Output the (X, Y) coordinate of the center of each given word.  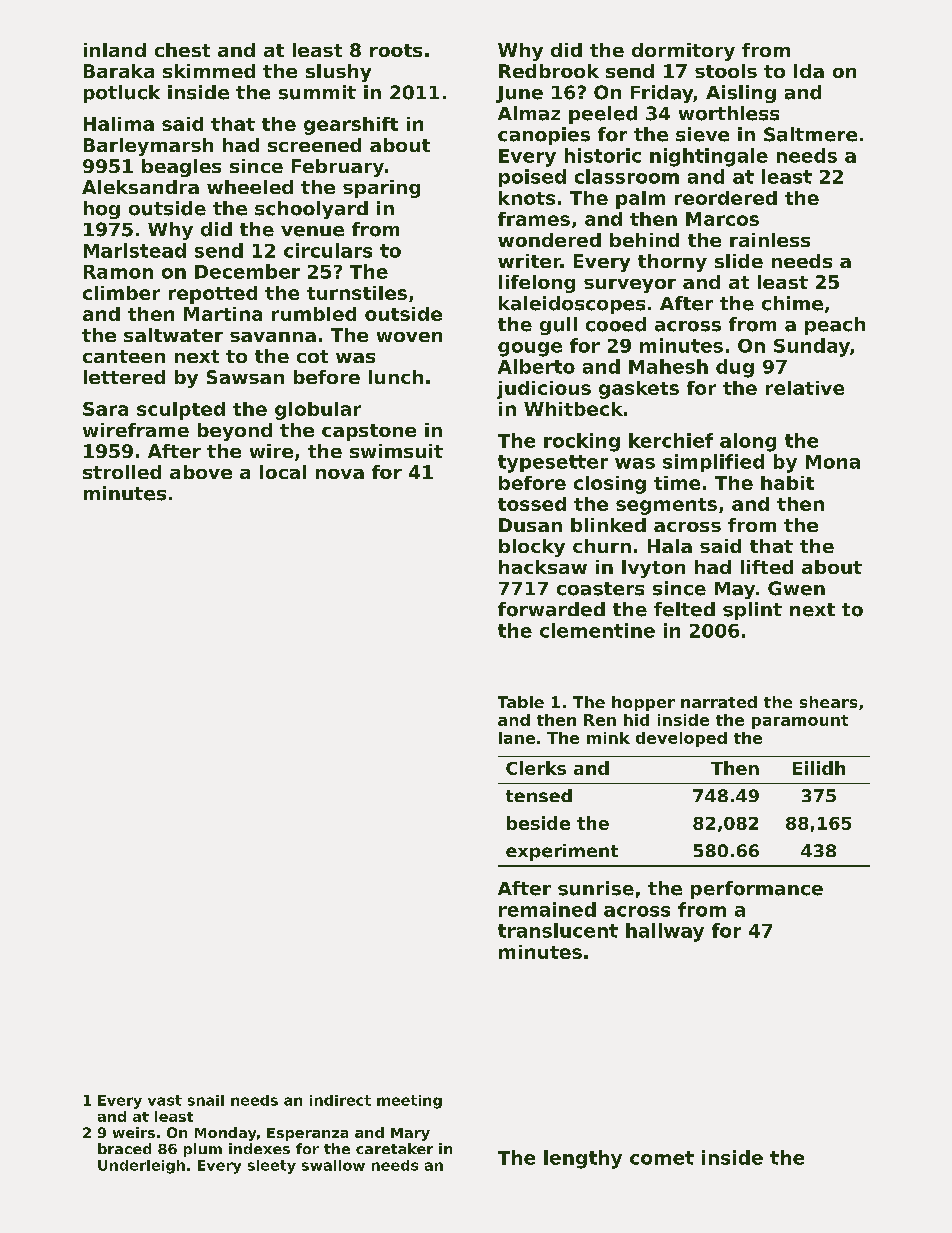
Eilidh (819, 768)
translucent (558, 930)
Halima (119, 124)
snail (206, 1100)
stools (726, 71)
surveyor (630, 286)
